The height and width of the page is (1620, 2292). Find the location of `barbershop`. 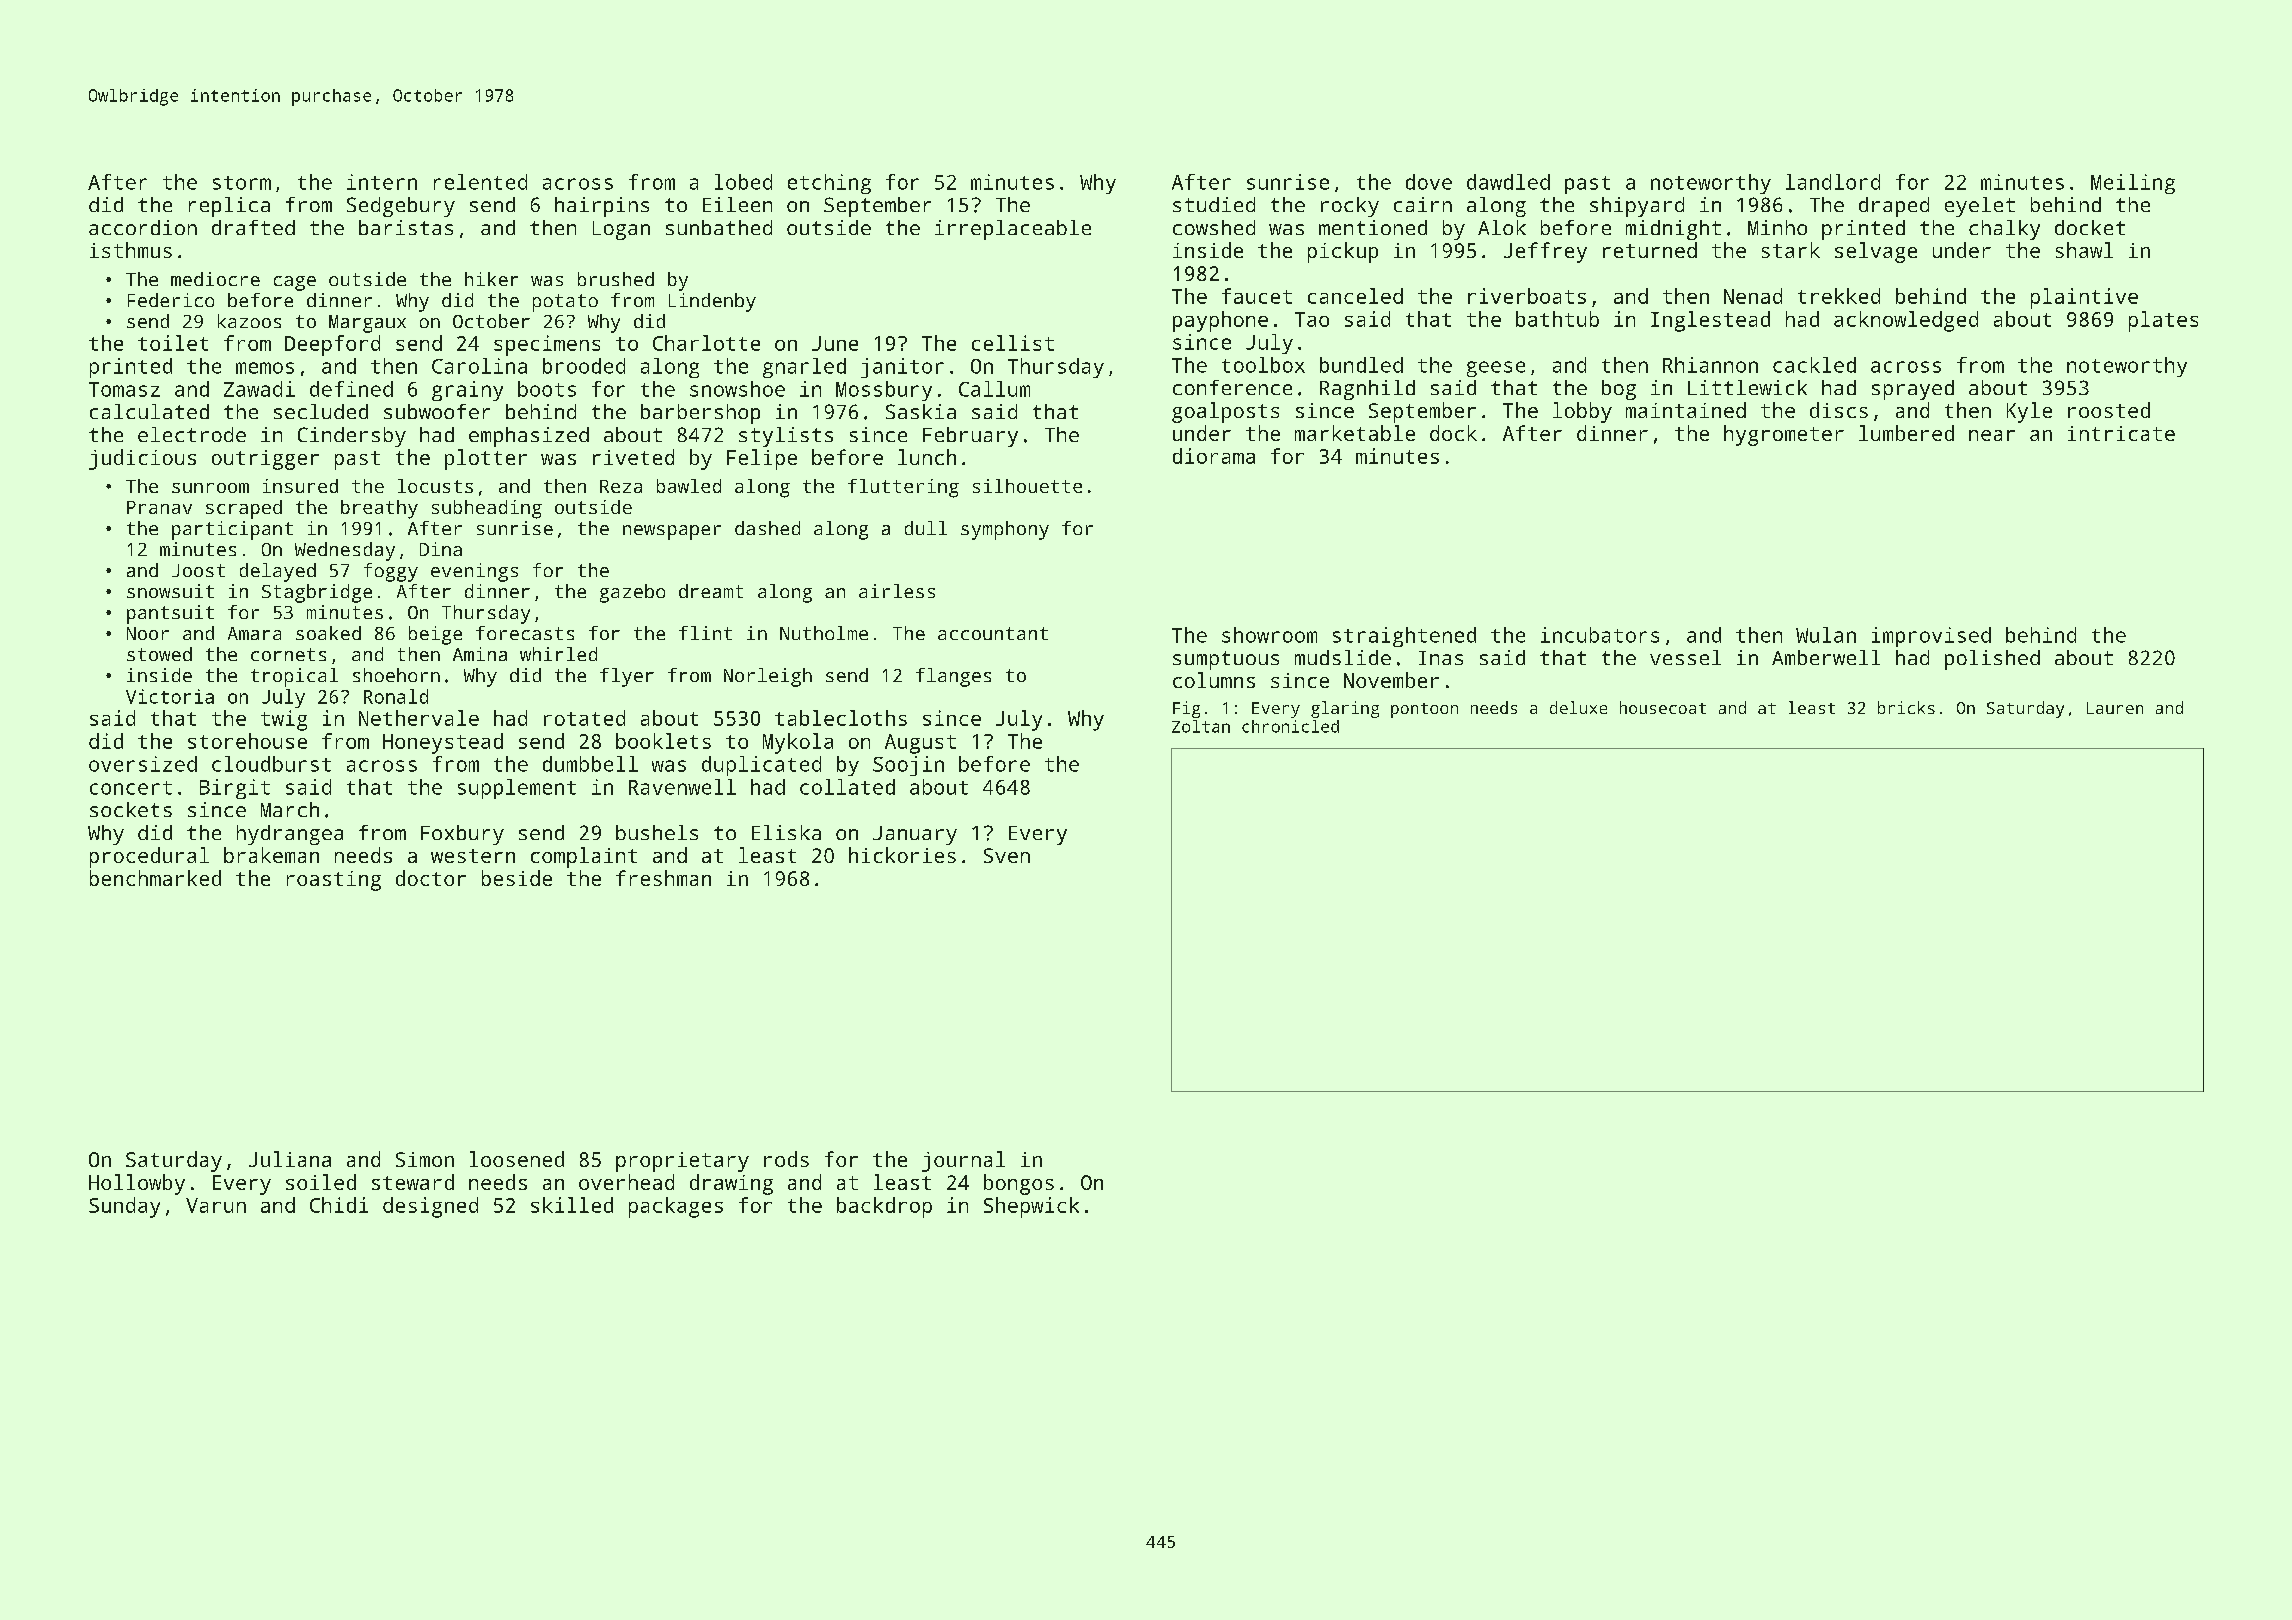

barbershop is located at coordinates (700, 414).
